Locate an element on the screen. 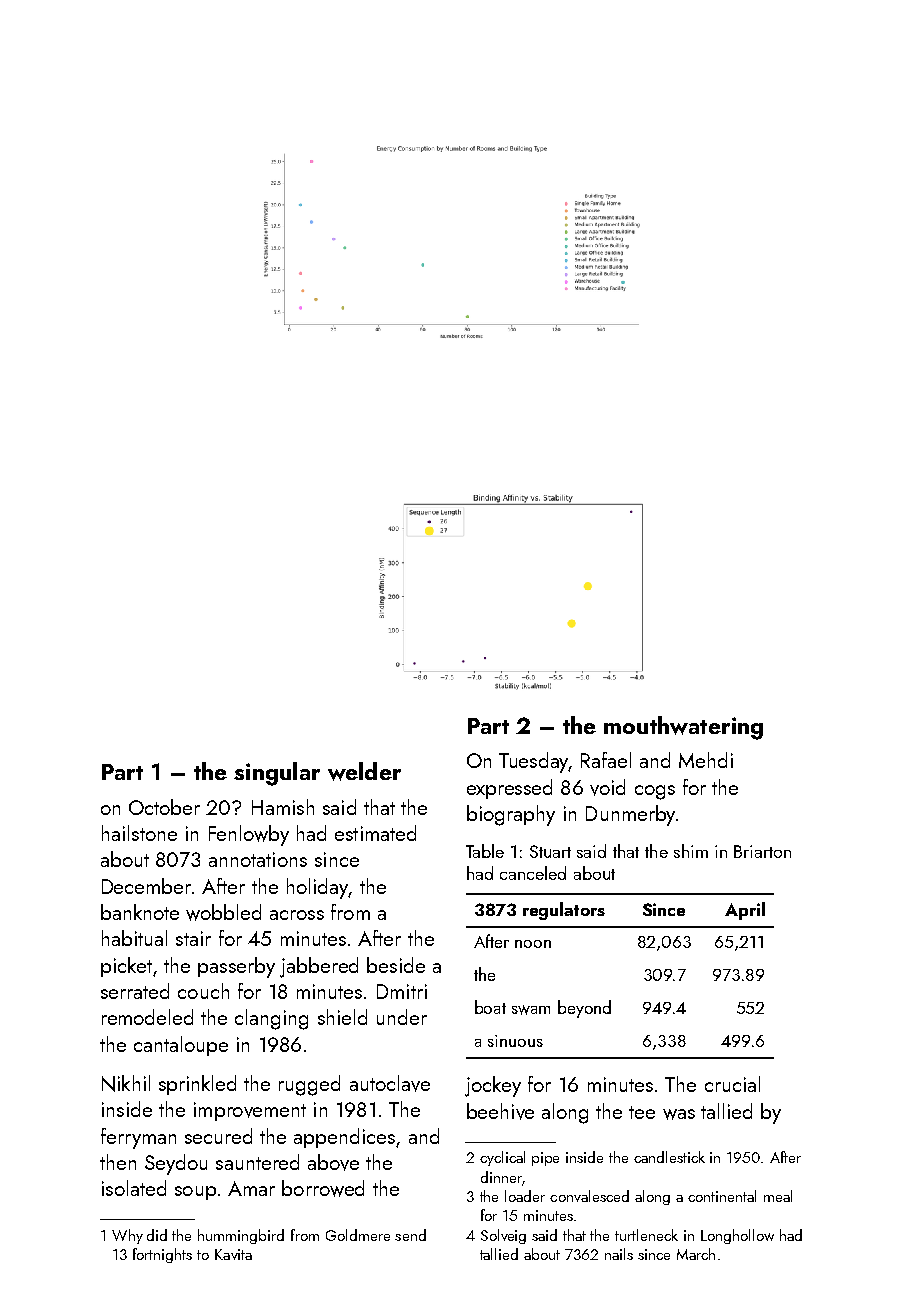 This screenshot has width=908, height=1316. tee is located at coordinates (642, 1112).
